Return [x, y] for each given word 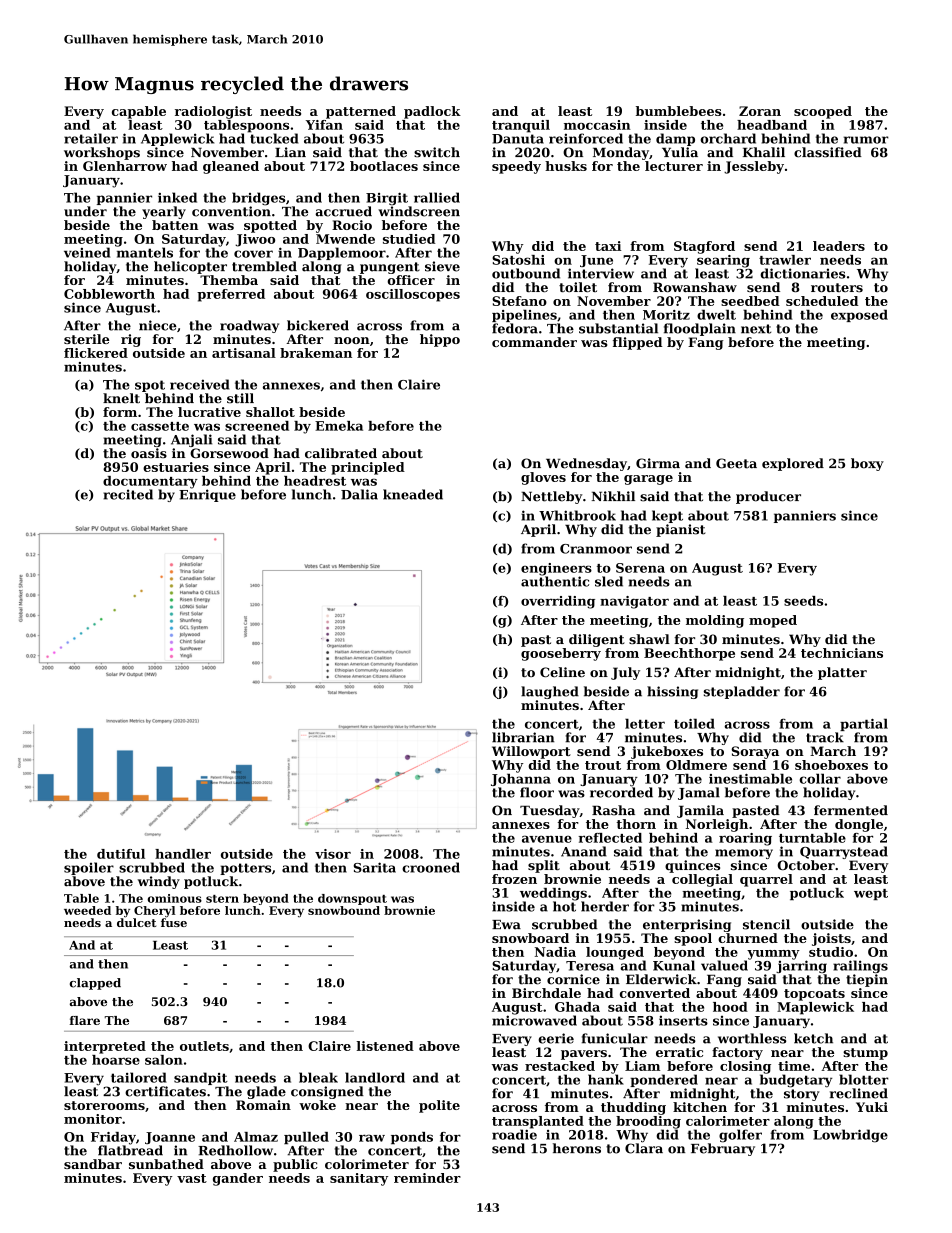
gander [238, 1179]
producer [768, 497]
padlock [432, 112]
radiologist [213, 112]
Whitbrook [577, 515]
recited [128, 494]
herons [577, 1148]
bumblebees [679, 111]
